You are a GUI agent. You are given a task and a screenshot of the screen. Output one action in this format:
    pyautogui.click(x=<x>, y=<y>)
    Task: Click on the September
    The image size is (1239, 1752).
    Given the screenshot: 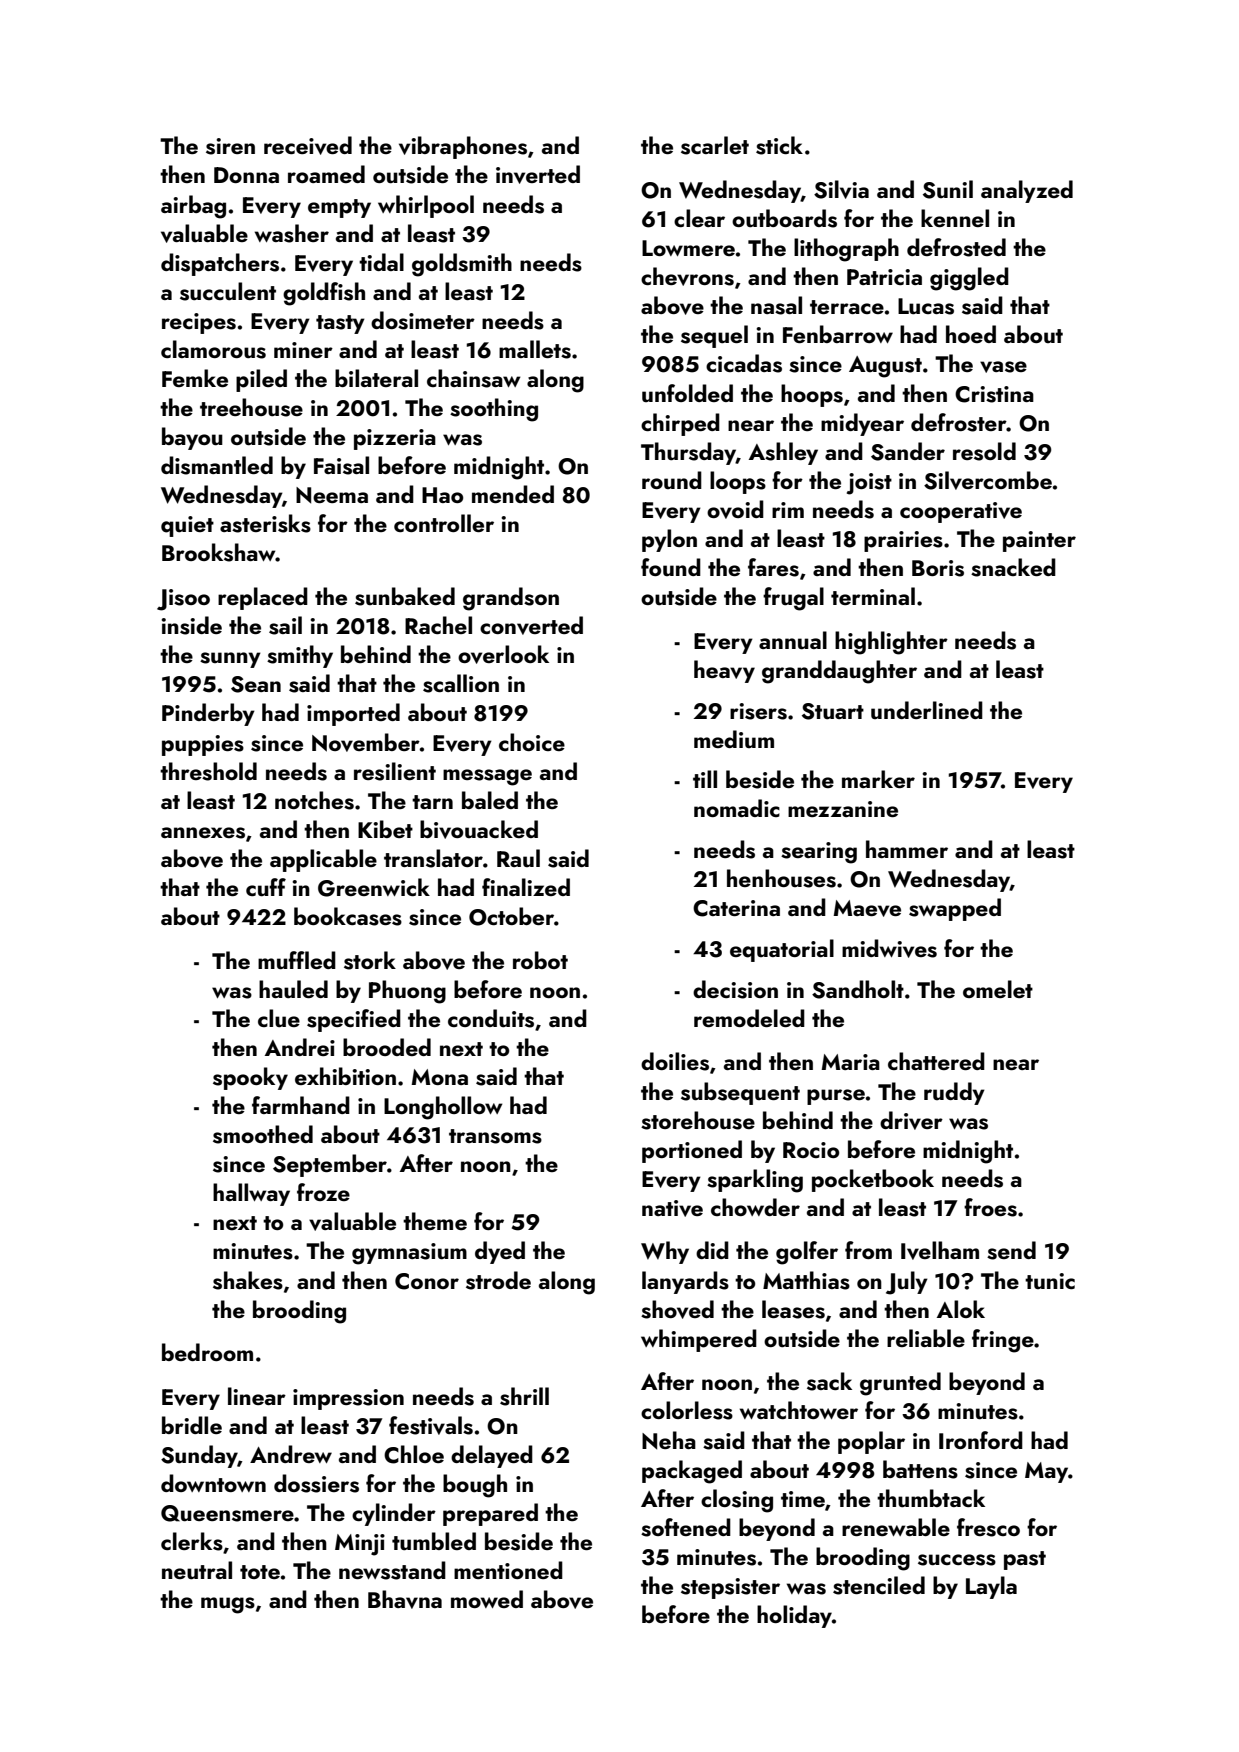 What is the action you would take?
    pyautogui.click(x=330, y=1165)
